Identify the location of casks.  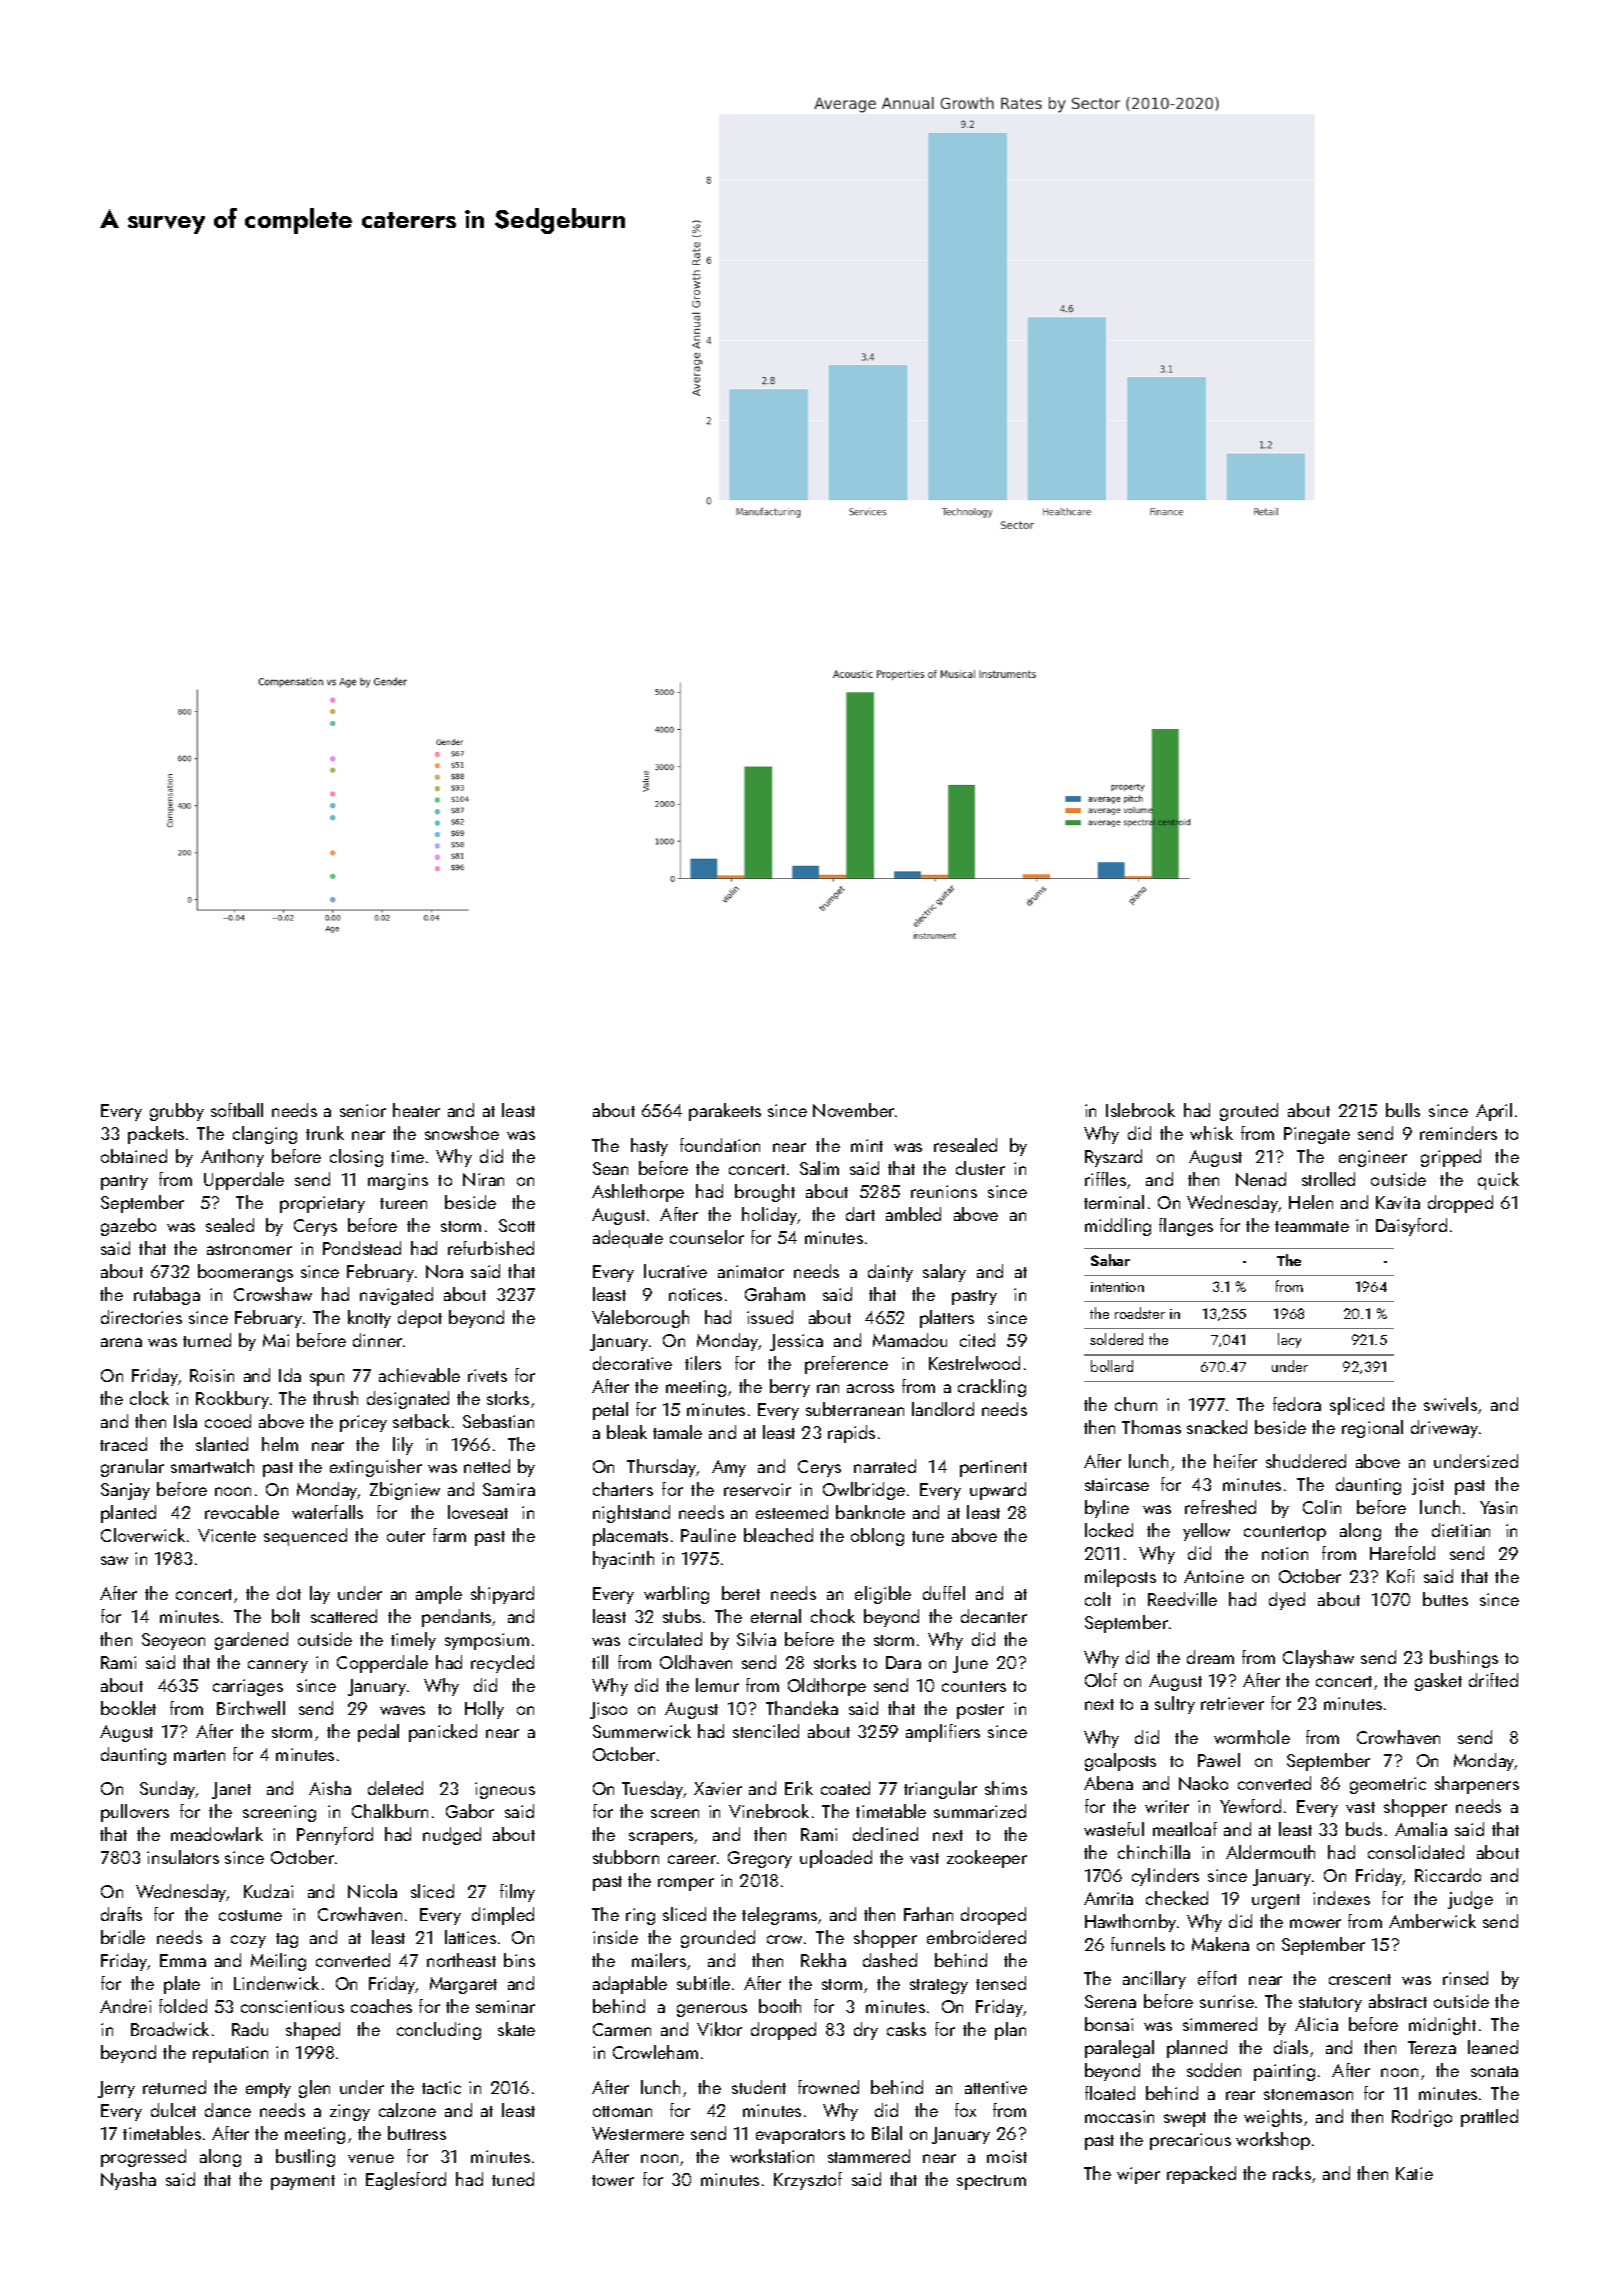
(906, 2029).
